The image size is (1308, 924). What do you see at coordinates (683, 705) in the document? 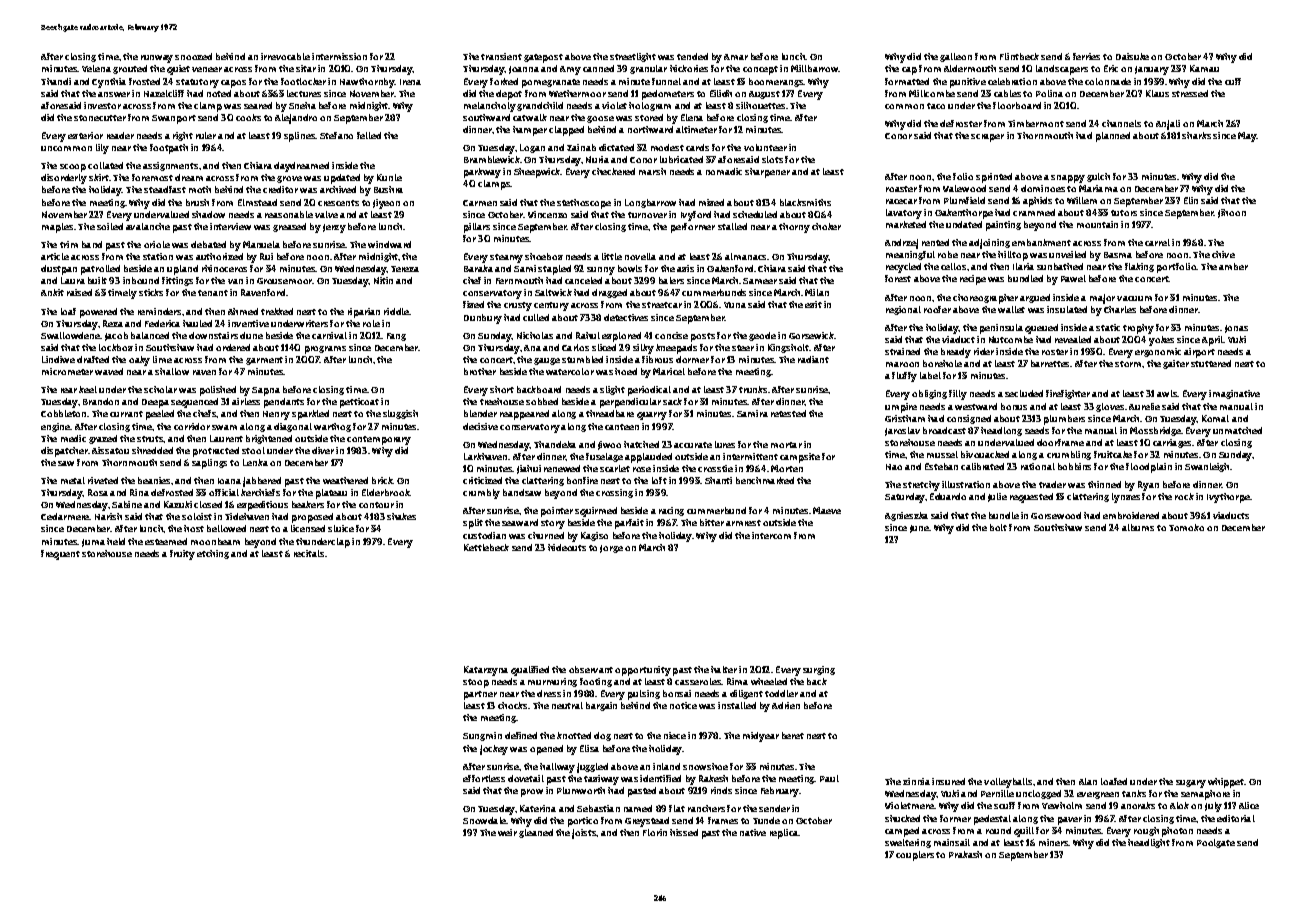
I see `notice` at bounding box center [683, 705].
